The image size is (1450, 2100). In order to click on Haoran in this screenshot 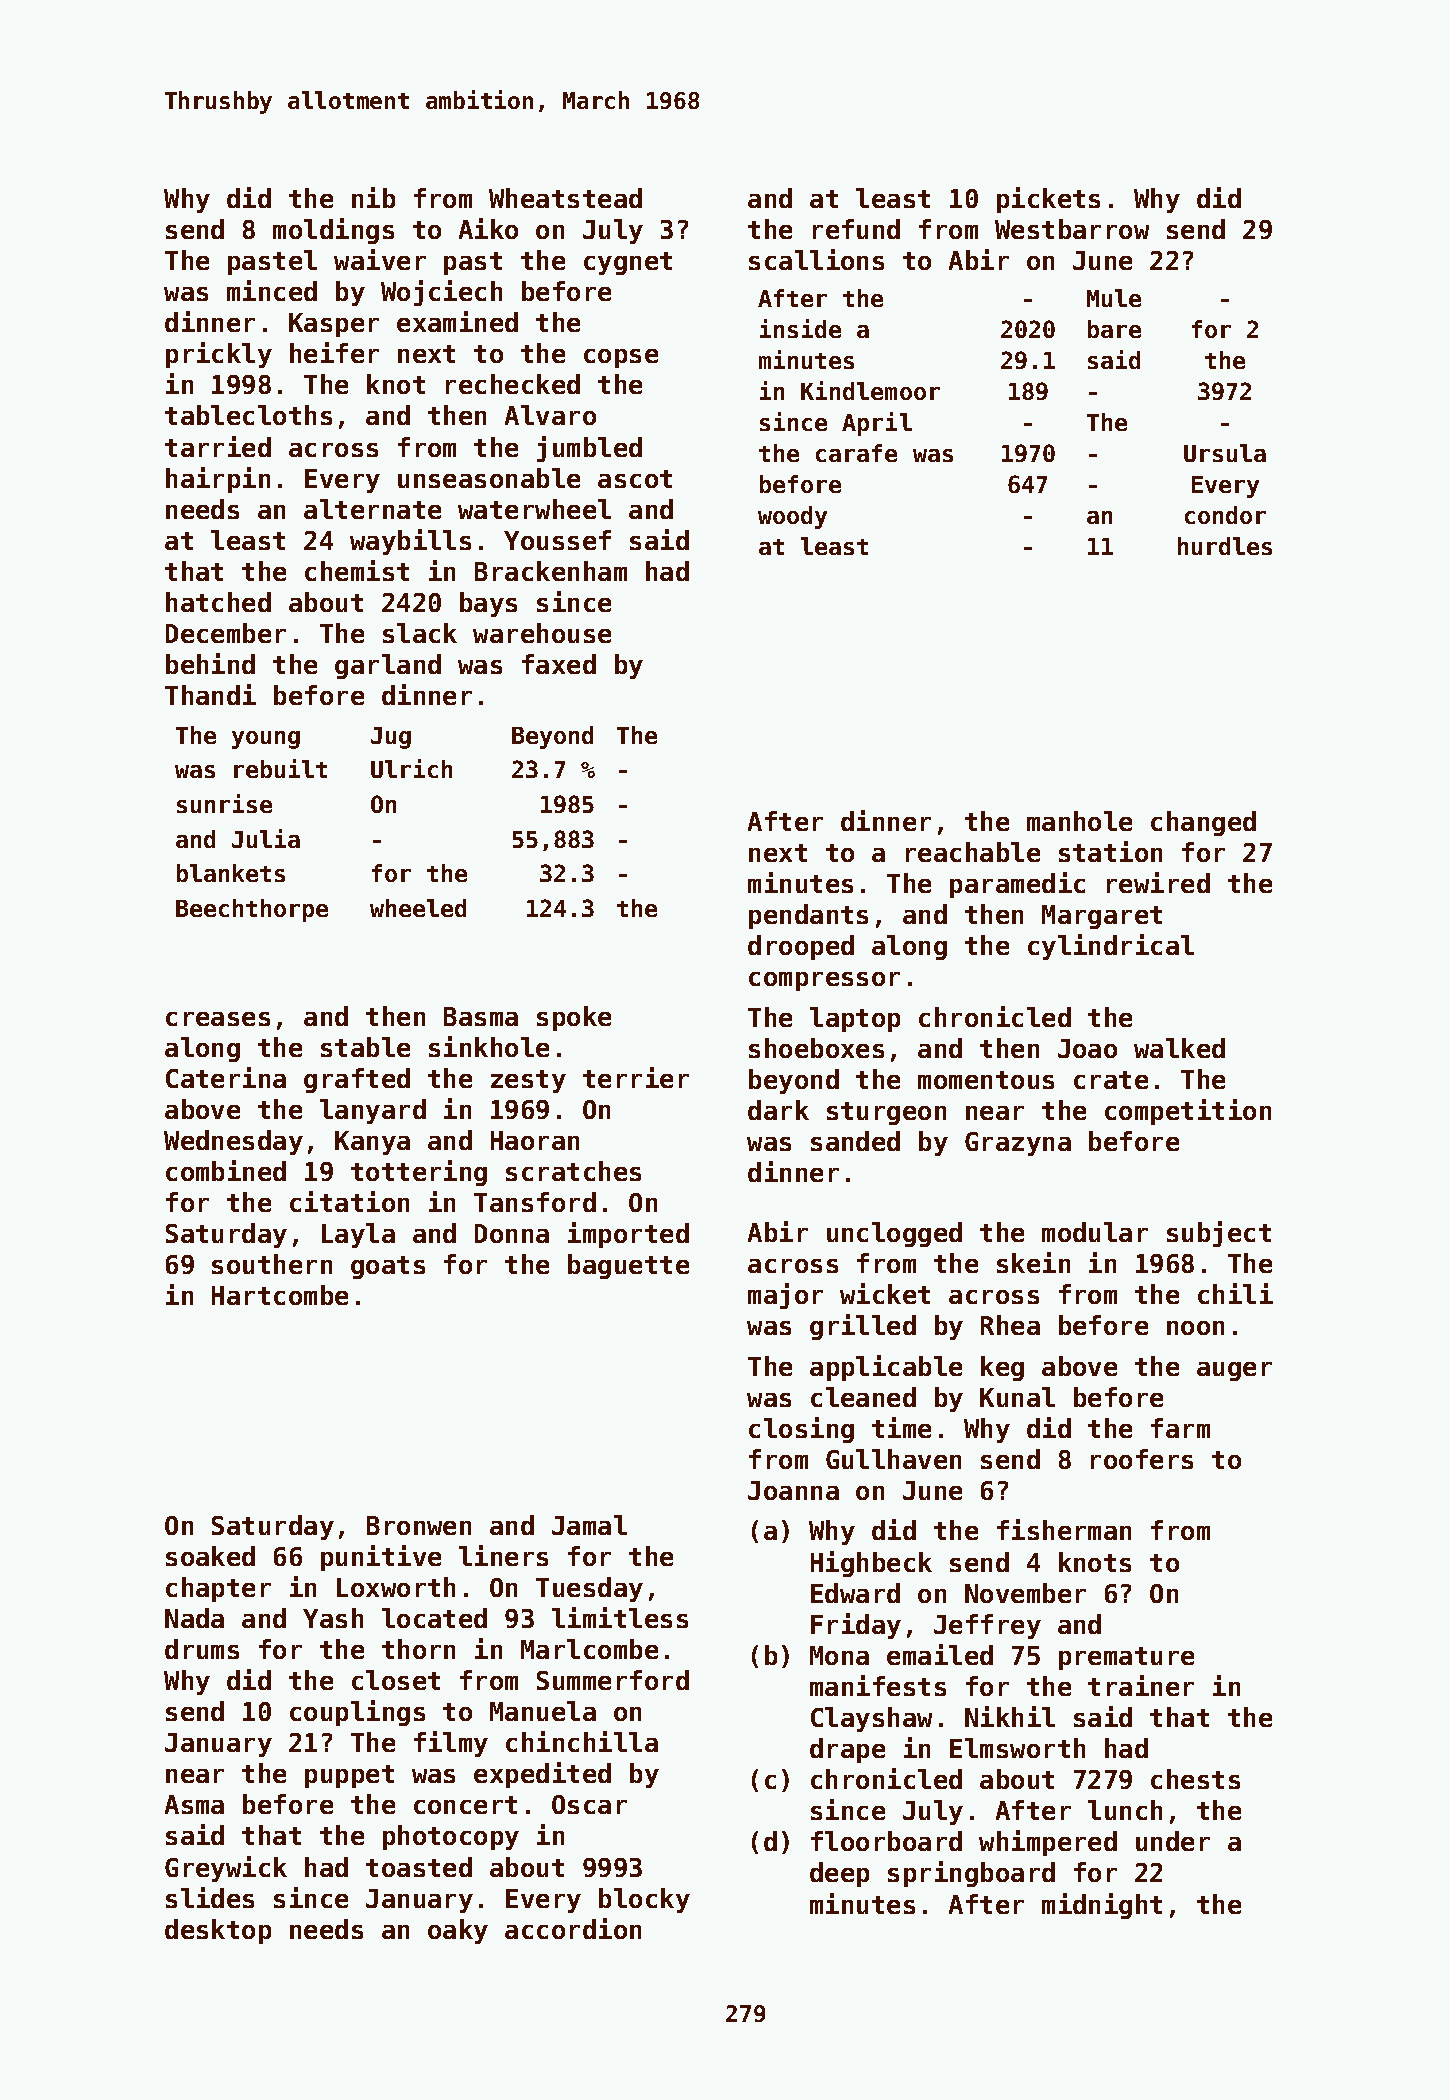, I will do `click(535, 1140)`.
